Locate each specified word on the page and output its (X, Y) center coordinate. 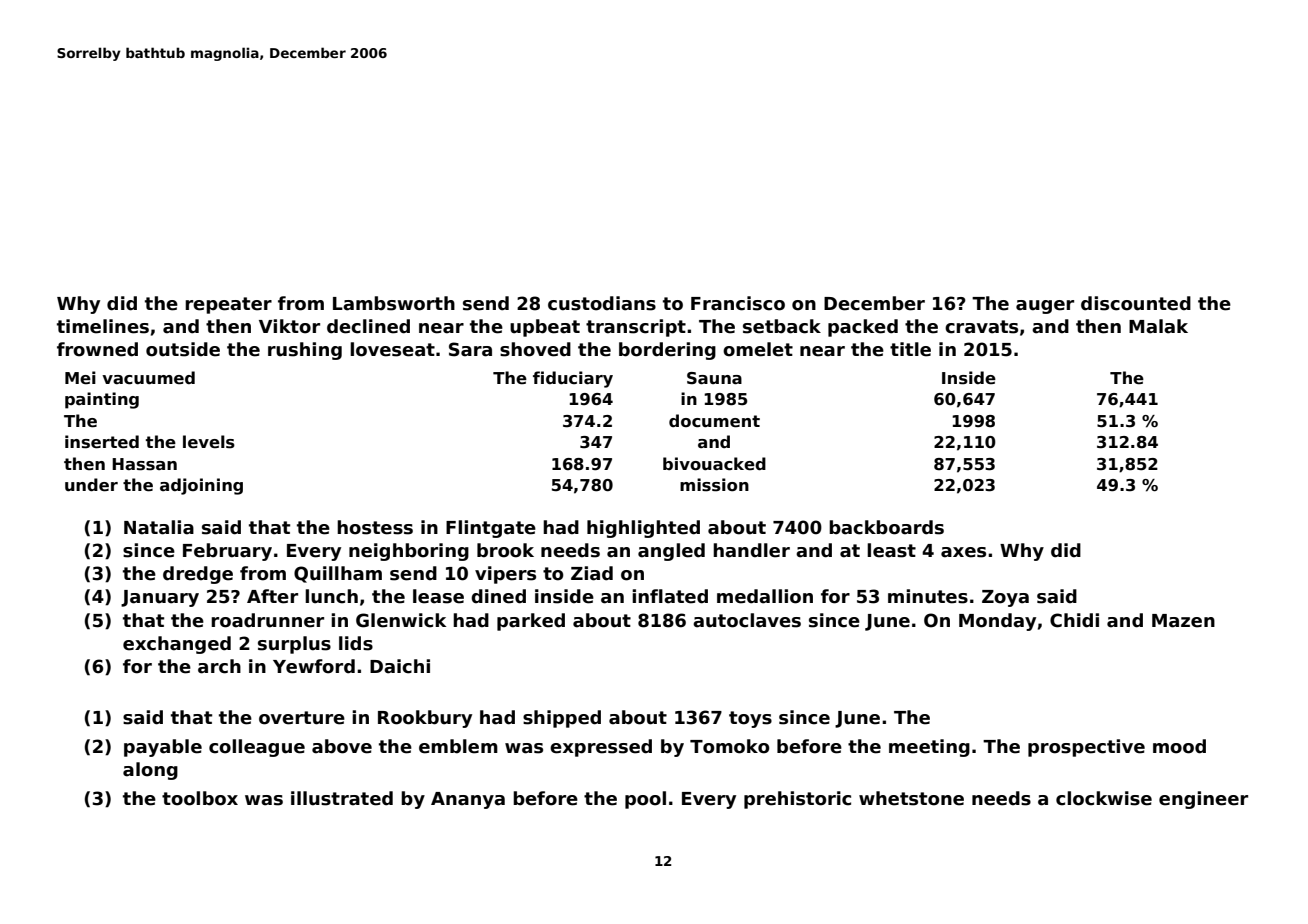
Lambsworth (394, 303)
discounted (1136, 303)
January (160, 598)
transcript (636, 328)
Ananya (468, 800)
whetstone (911, 798)
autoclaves (747, 620)
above (342, 746)
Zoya (1005, 598)
